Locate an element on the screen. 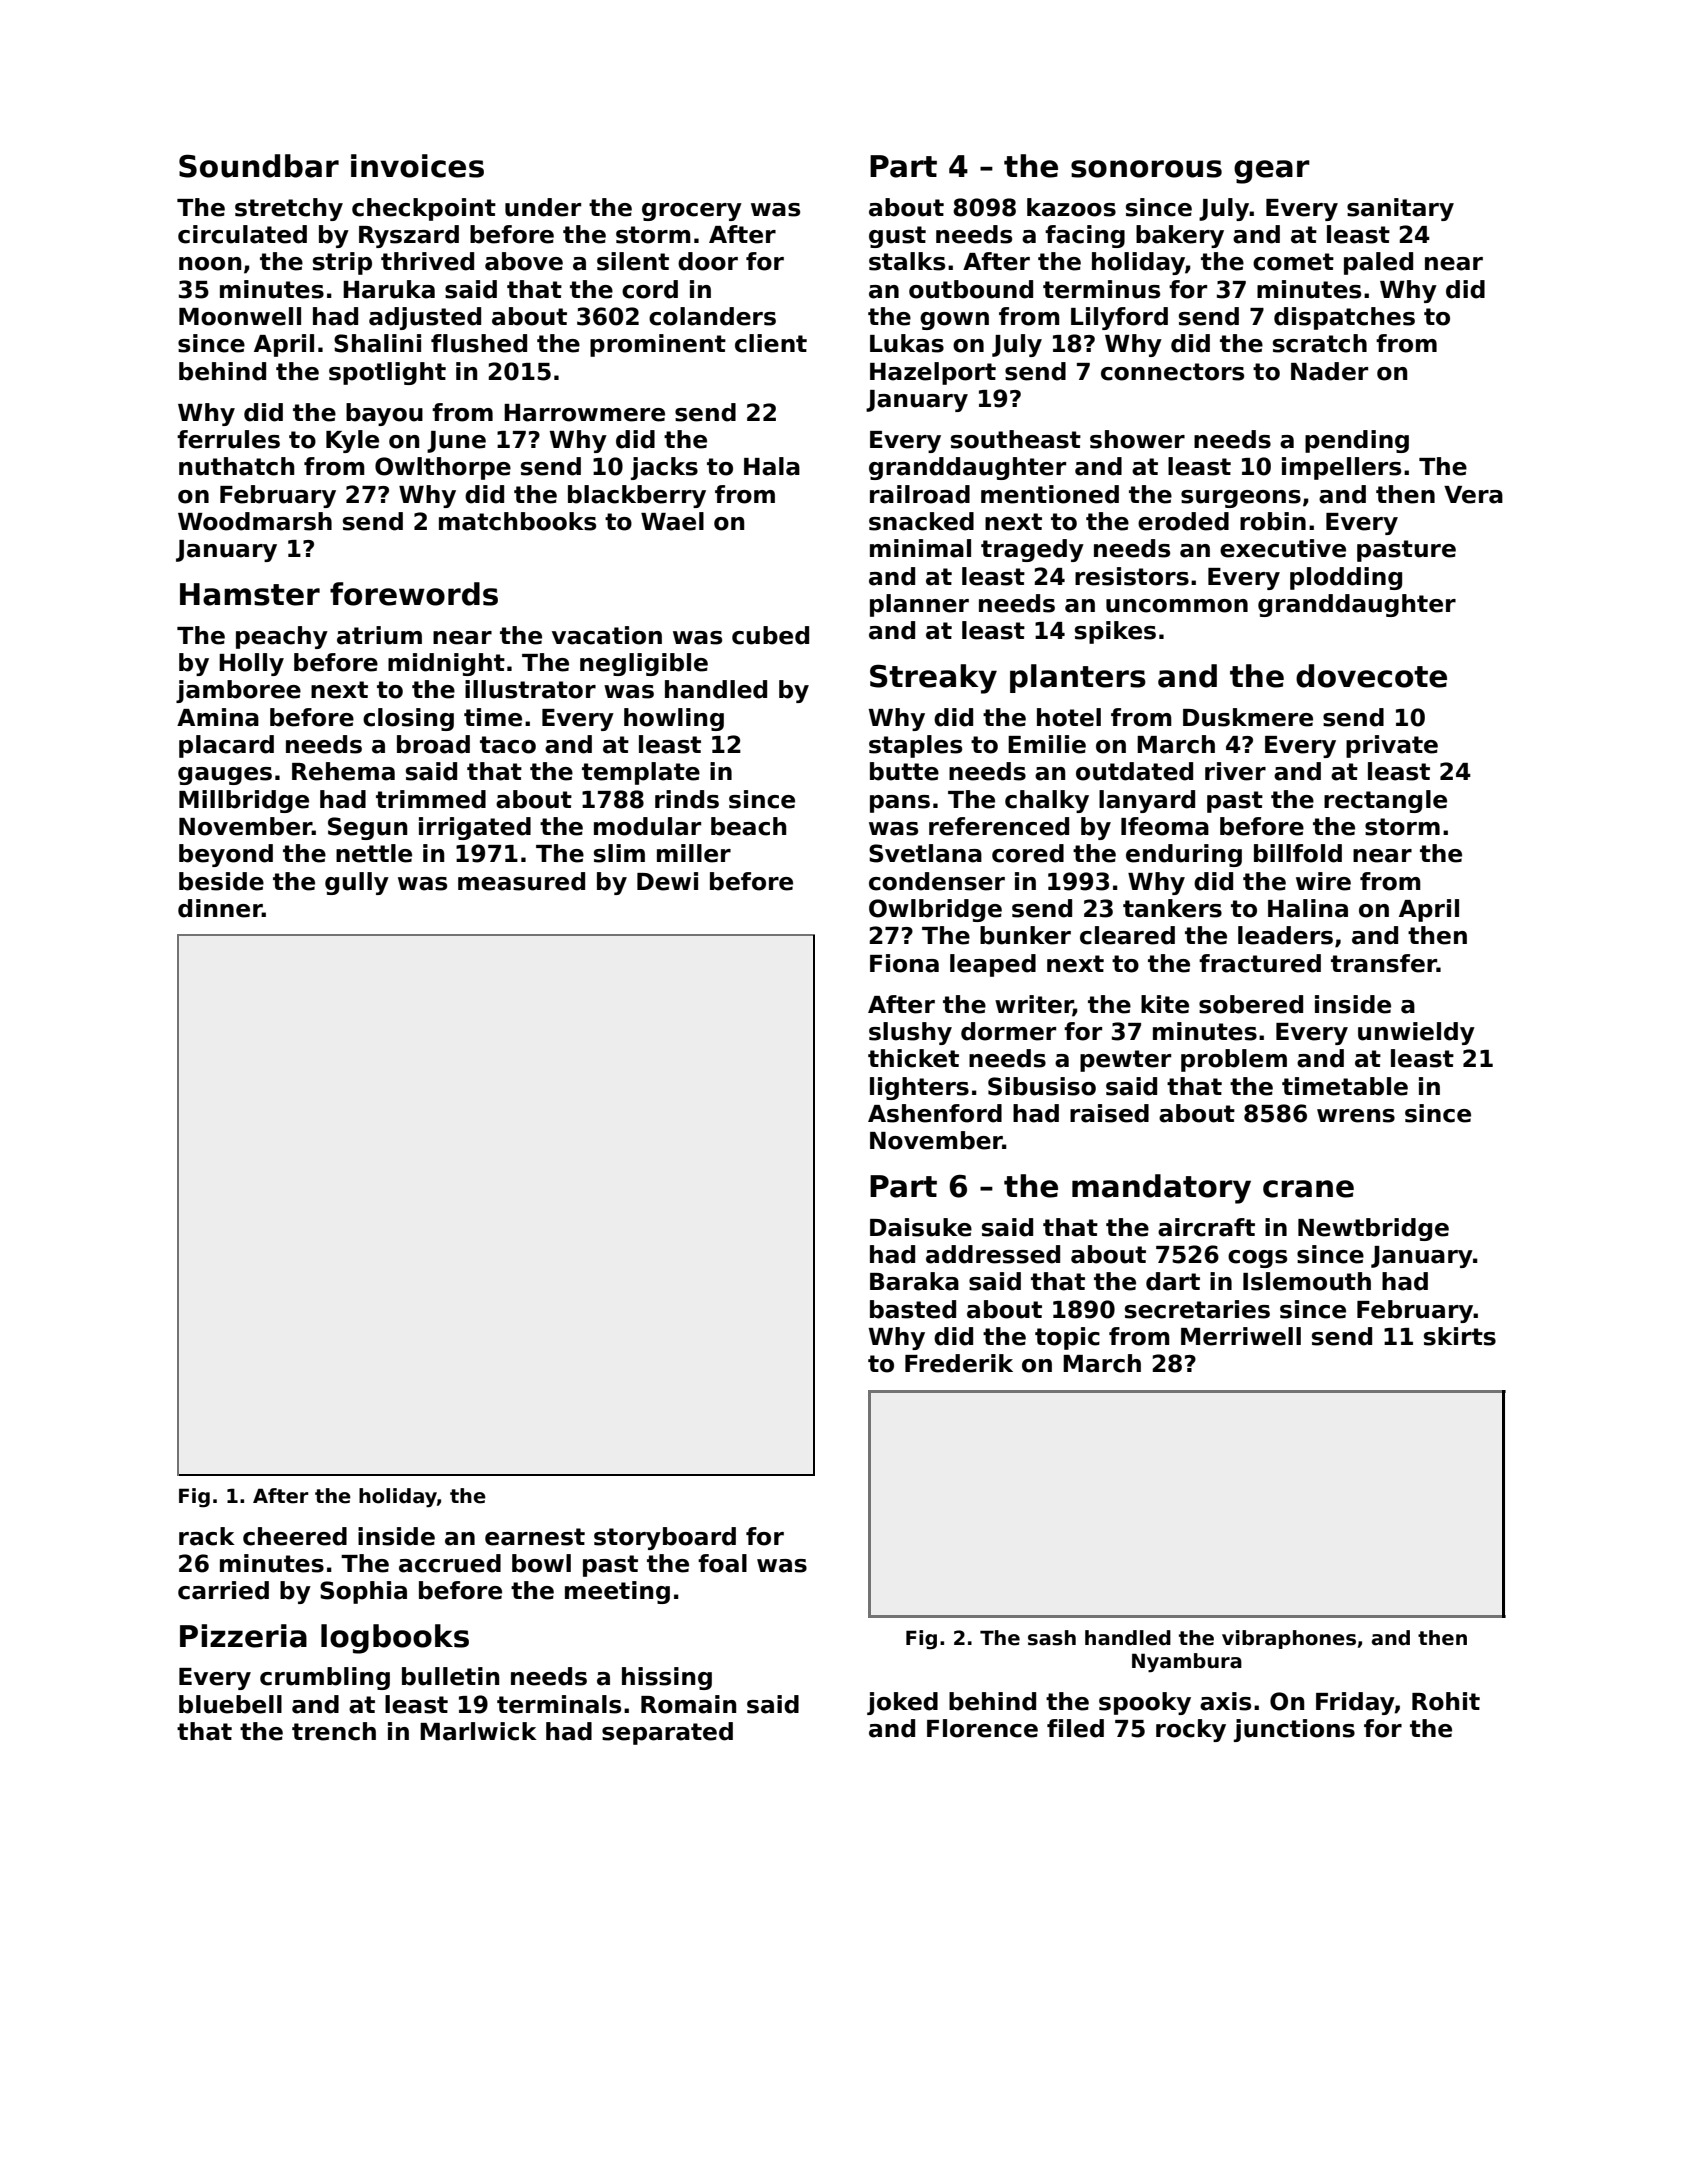  lighters is located at coordinates (919, 1088).
